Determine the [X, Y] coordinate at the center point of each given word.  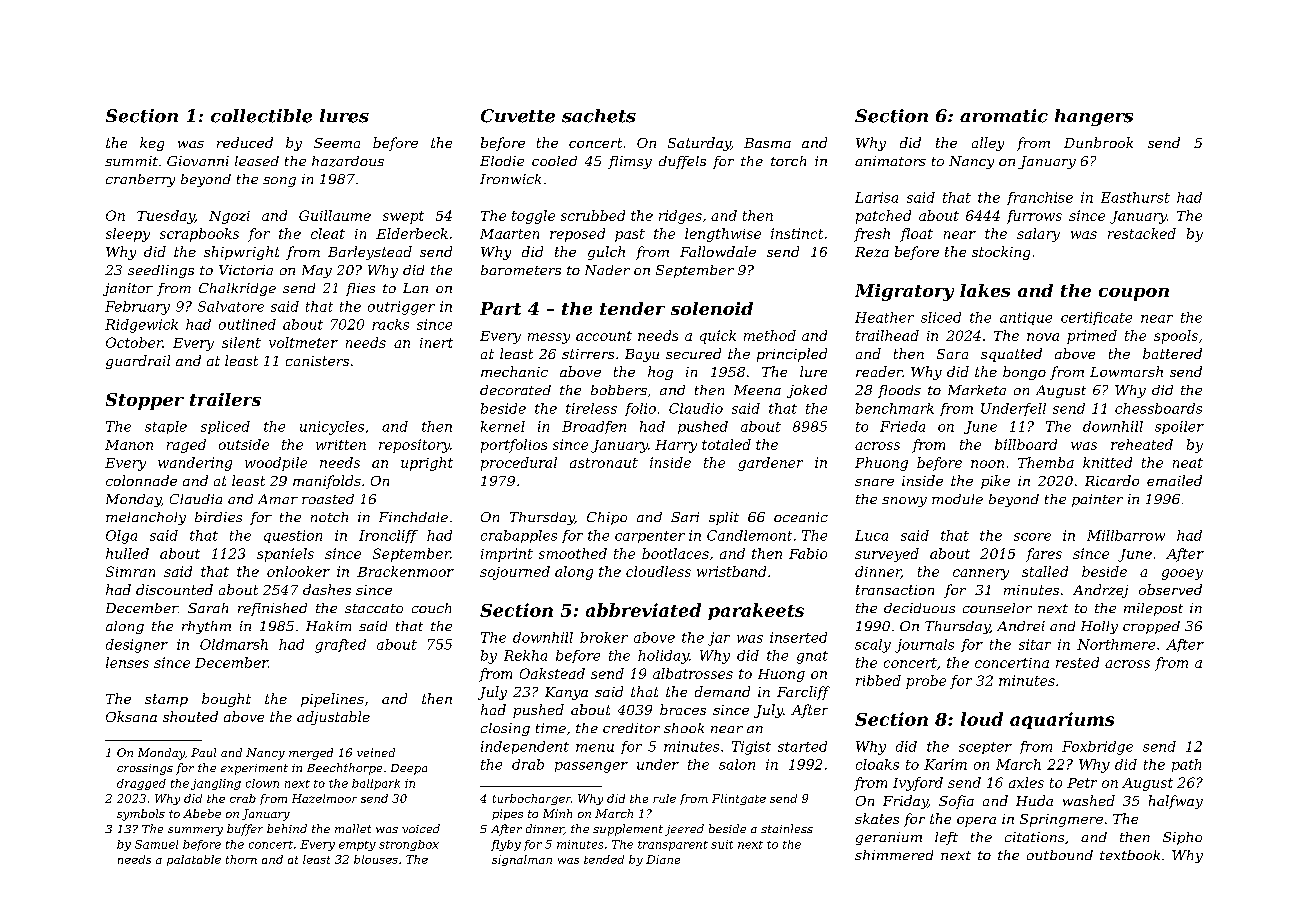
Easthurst [1135, 197]
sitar [1035, 644]
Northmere [1116, 644]
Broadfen [594, 427]
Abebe [202, 813]
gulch [606, 253]
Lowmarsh [1126, 371]
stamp [166, 700]
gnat [812, 657]
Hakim [328, 626]
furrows [1034, 217]
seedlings [161, 271]
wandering [195, 464]
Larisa [876, 197]
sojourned [515, 573]
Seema [337, 143]
